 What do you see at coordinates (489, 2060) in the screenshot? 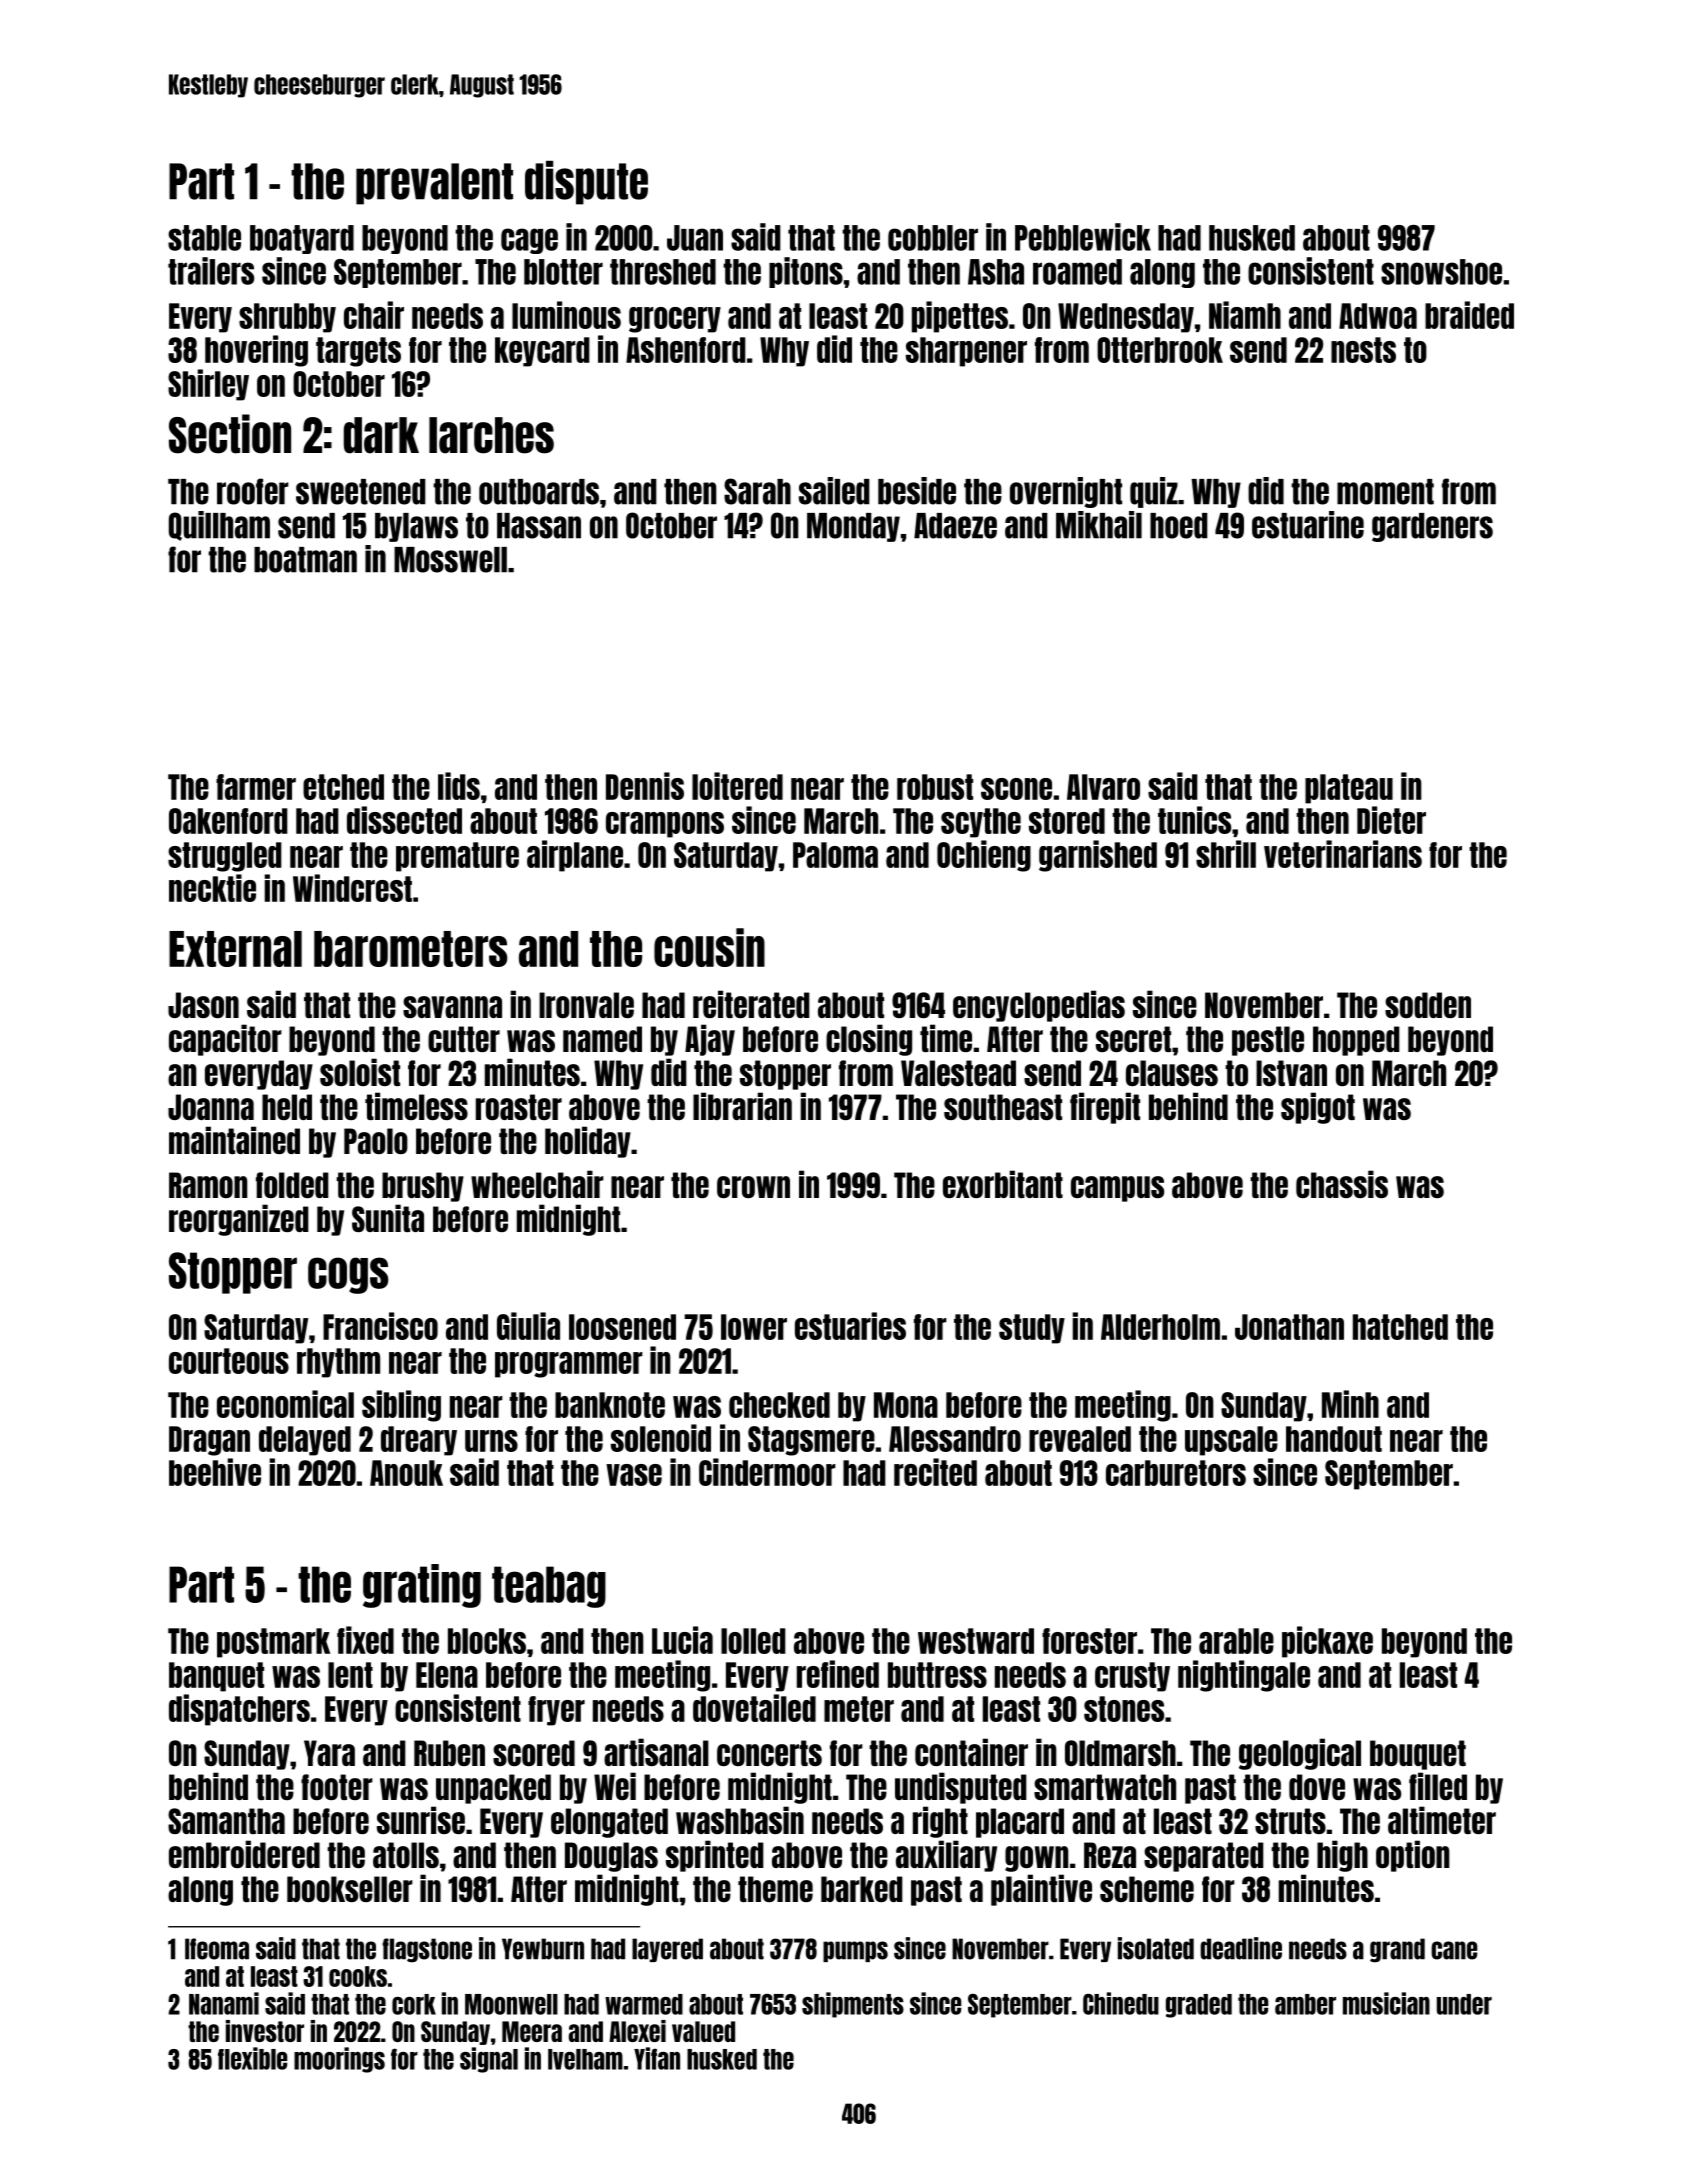
I see `signal` at bounding box center [489, 2060].
